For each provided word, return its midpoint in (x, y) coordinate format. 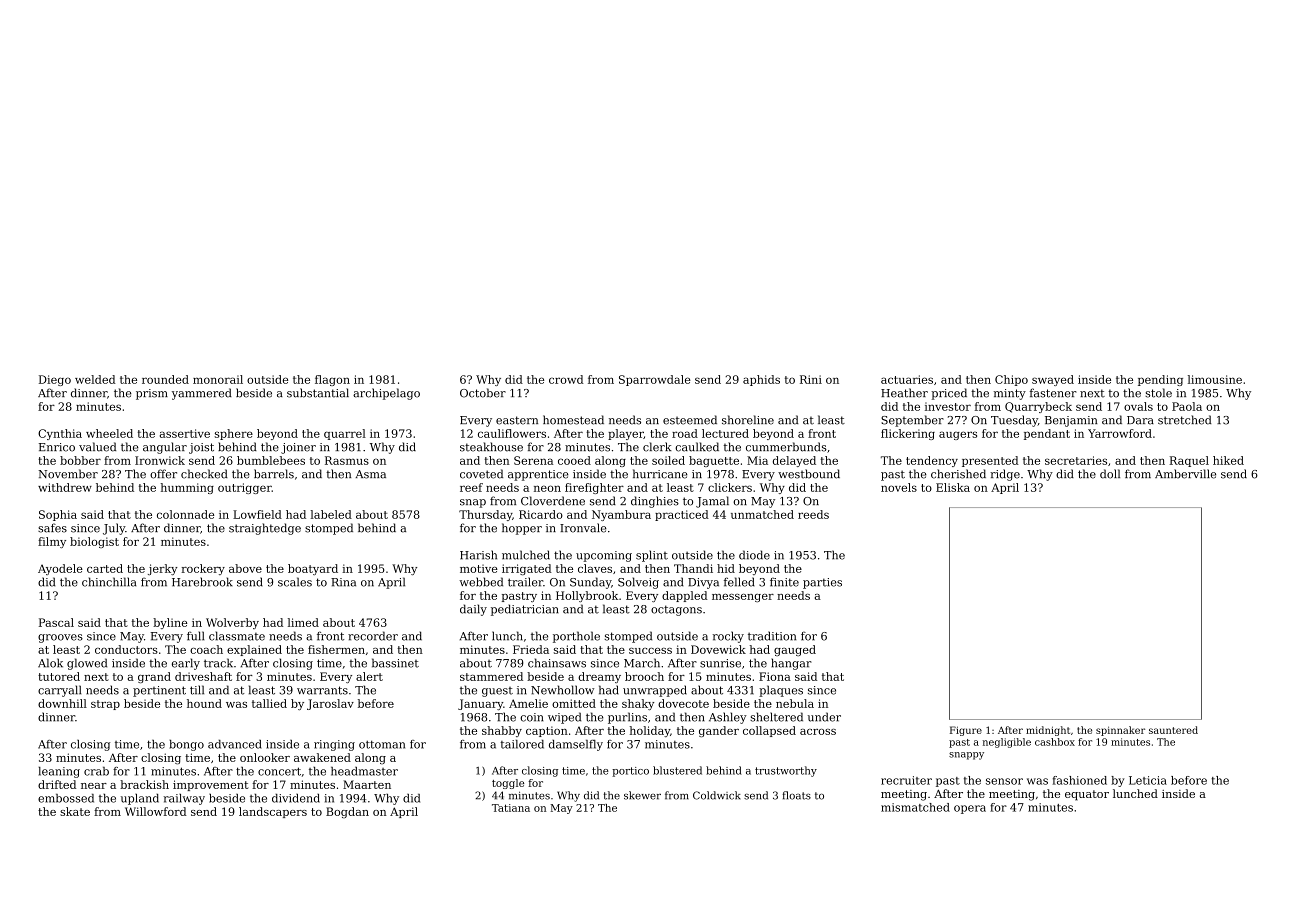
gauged (795, 650)
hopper (522, 529)
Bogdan (347, 812)
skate (75, 811)
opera (970, 809)
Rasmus (347, 460)
